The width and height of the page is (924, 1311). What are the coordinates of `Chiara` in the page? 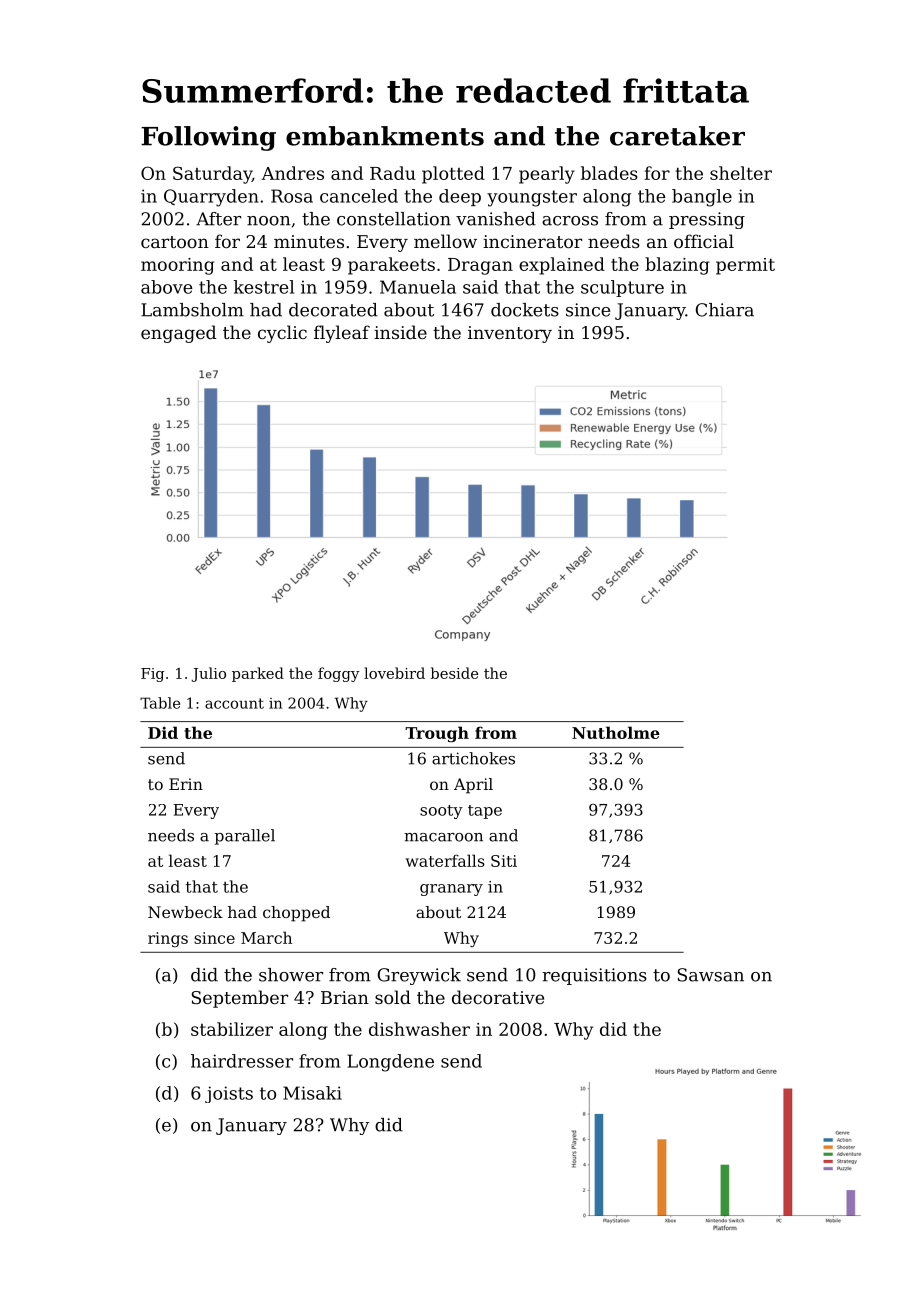 It's located at (725, 310).
